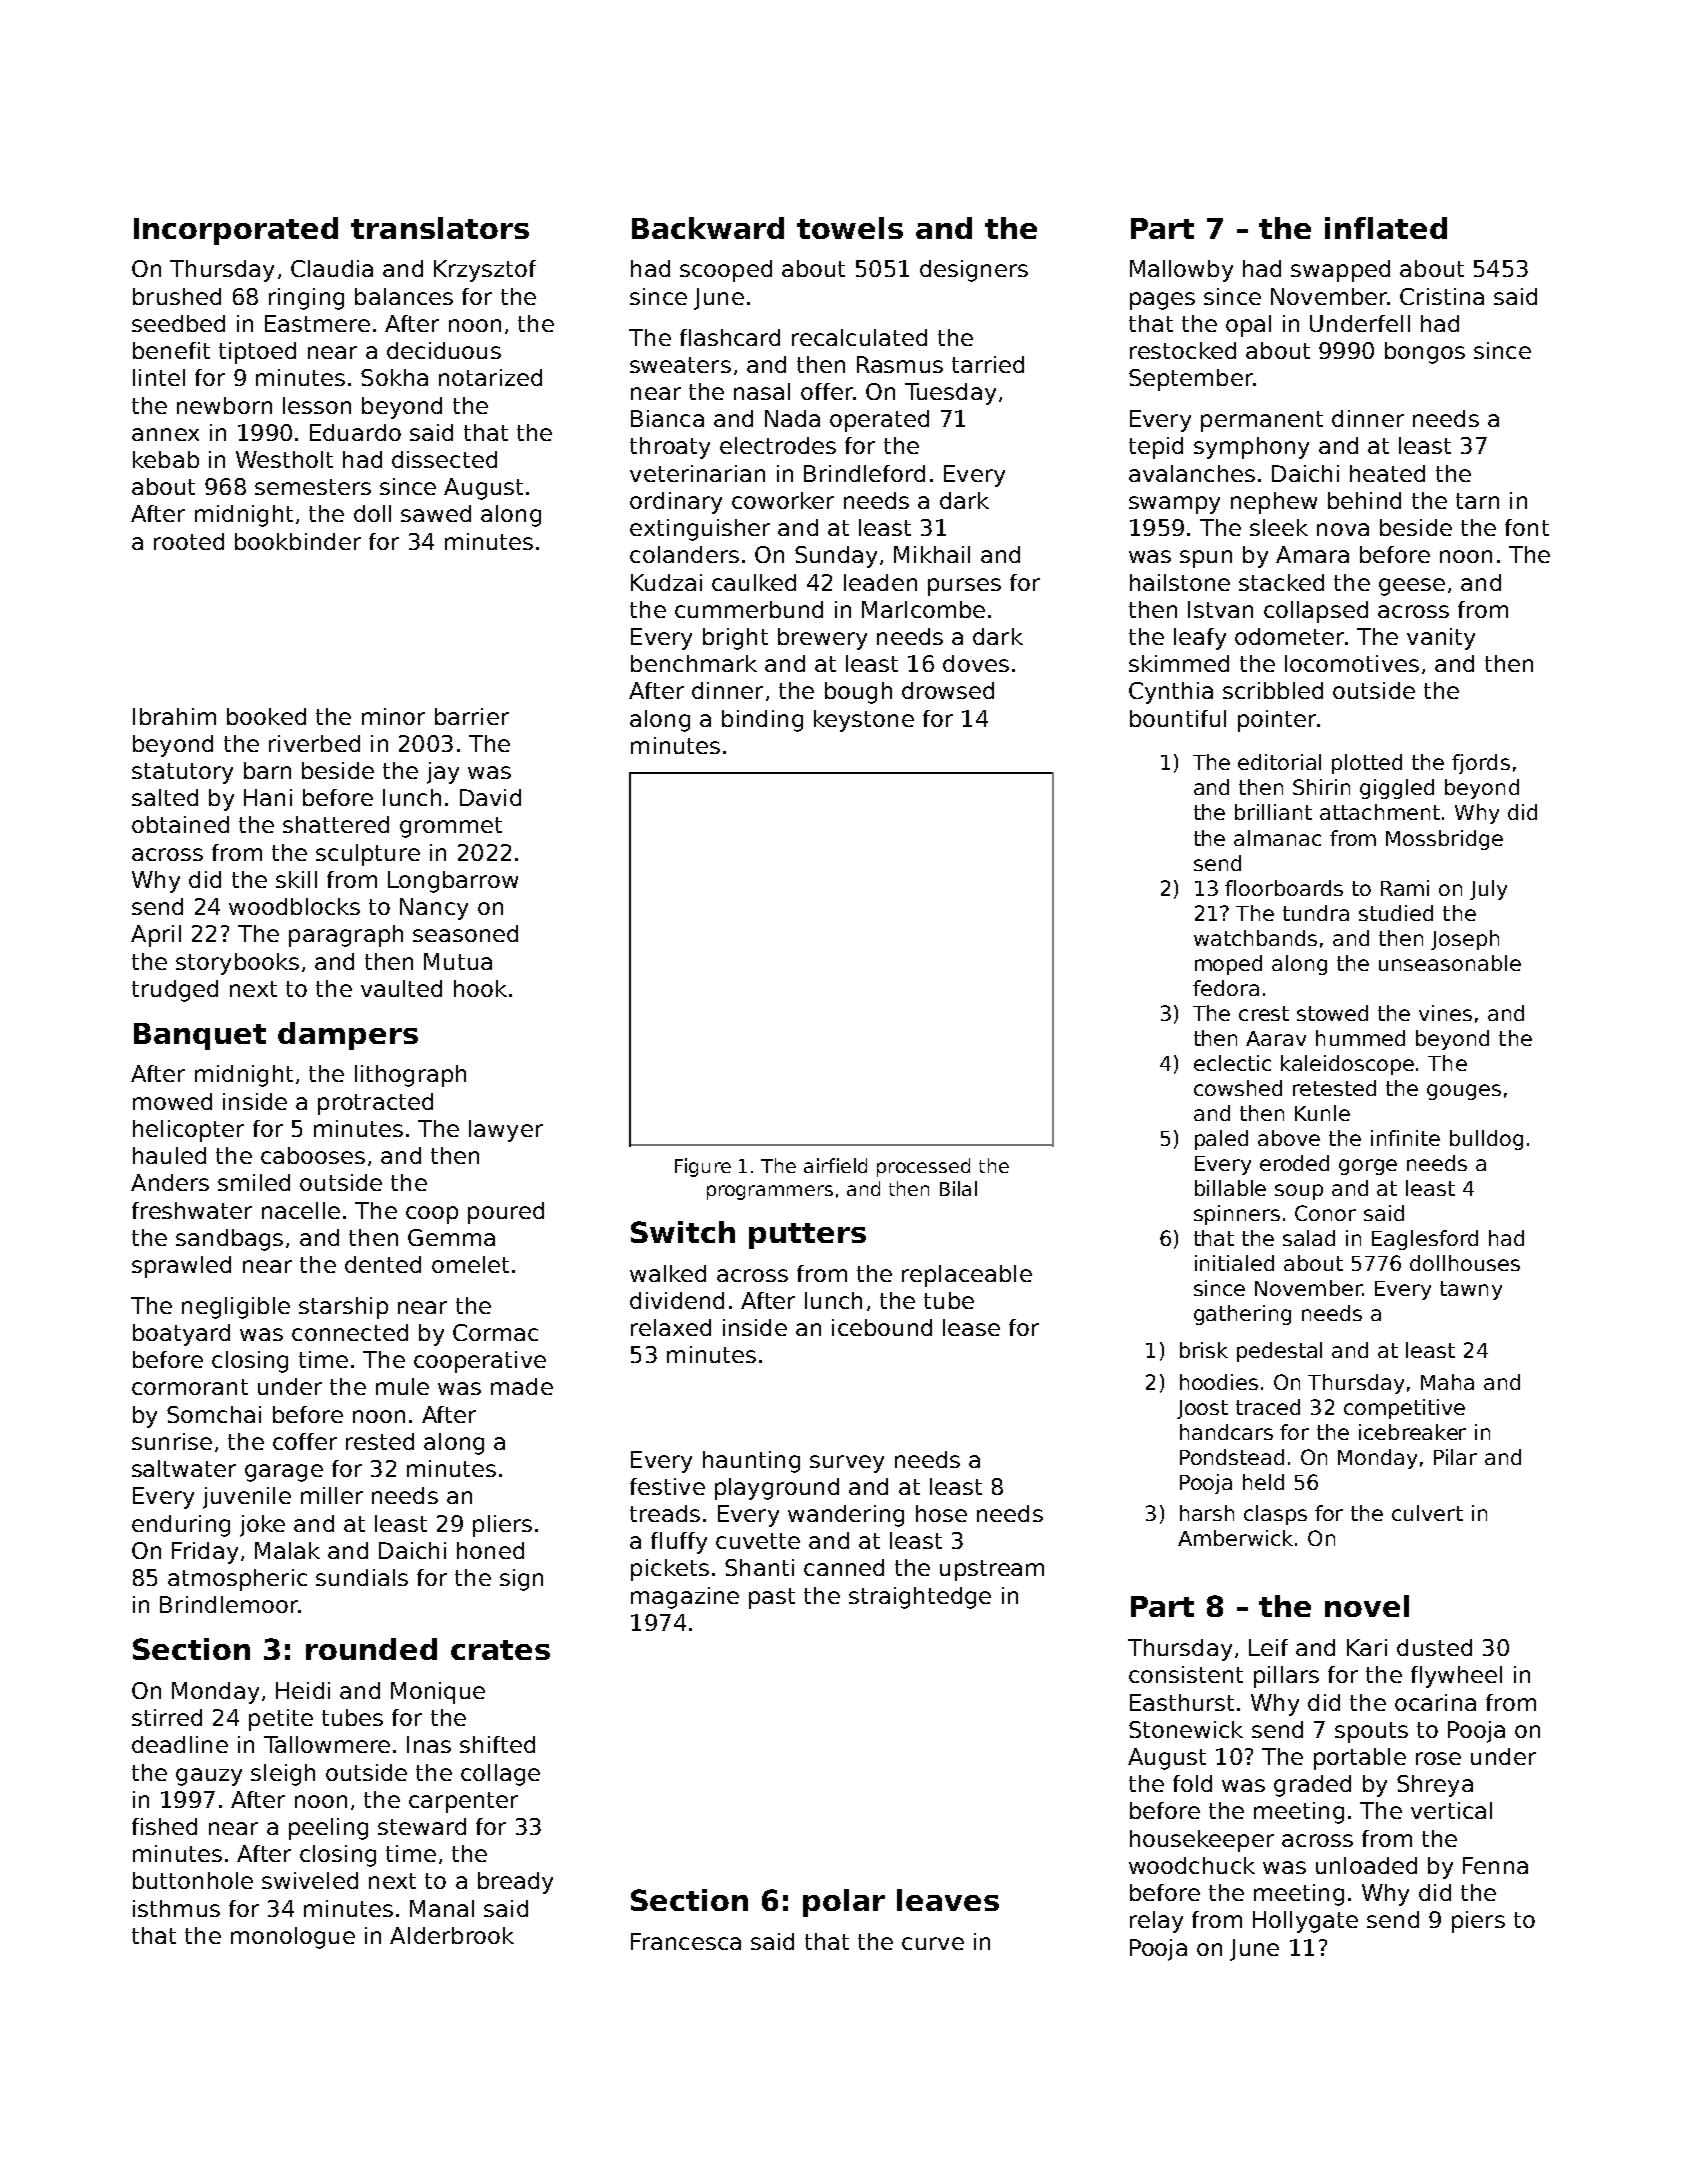  I want to click on leafy, so click(1200, 639).
